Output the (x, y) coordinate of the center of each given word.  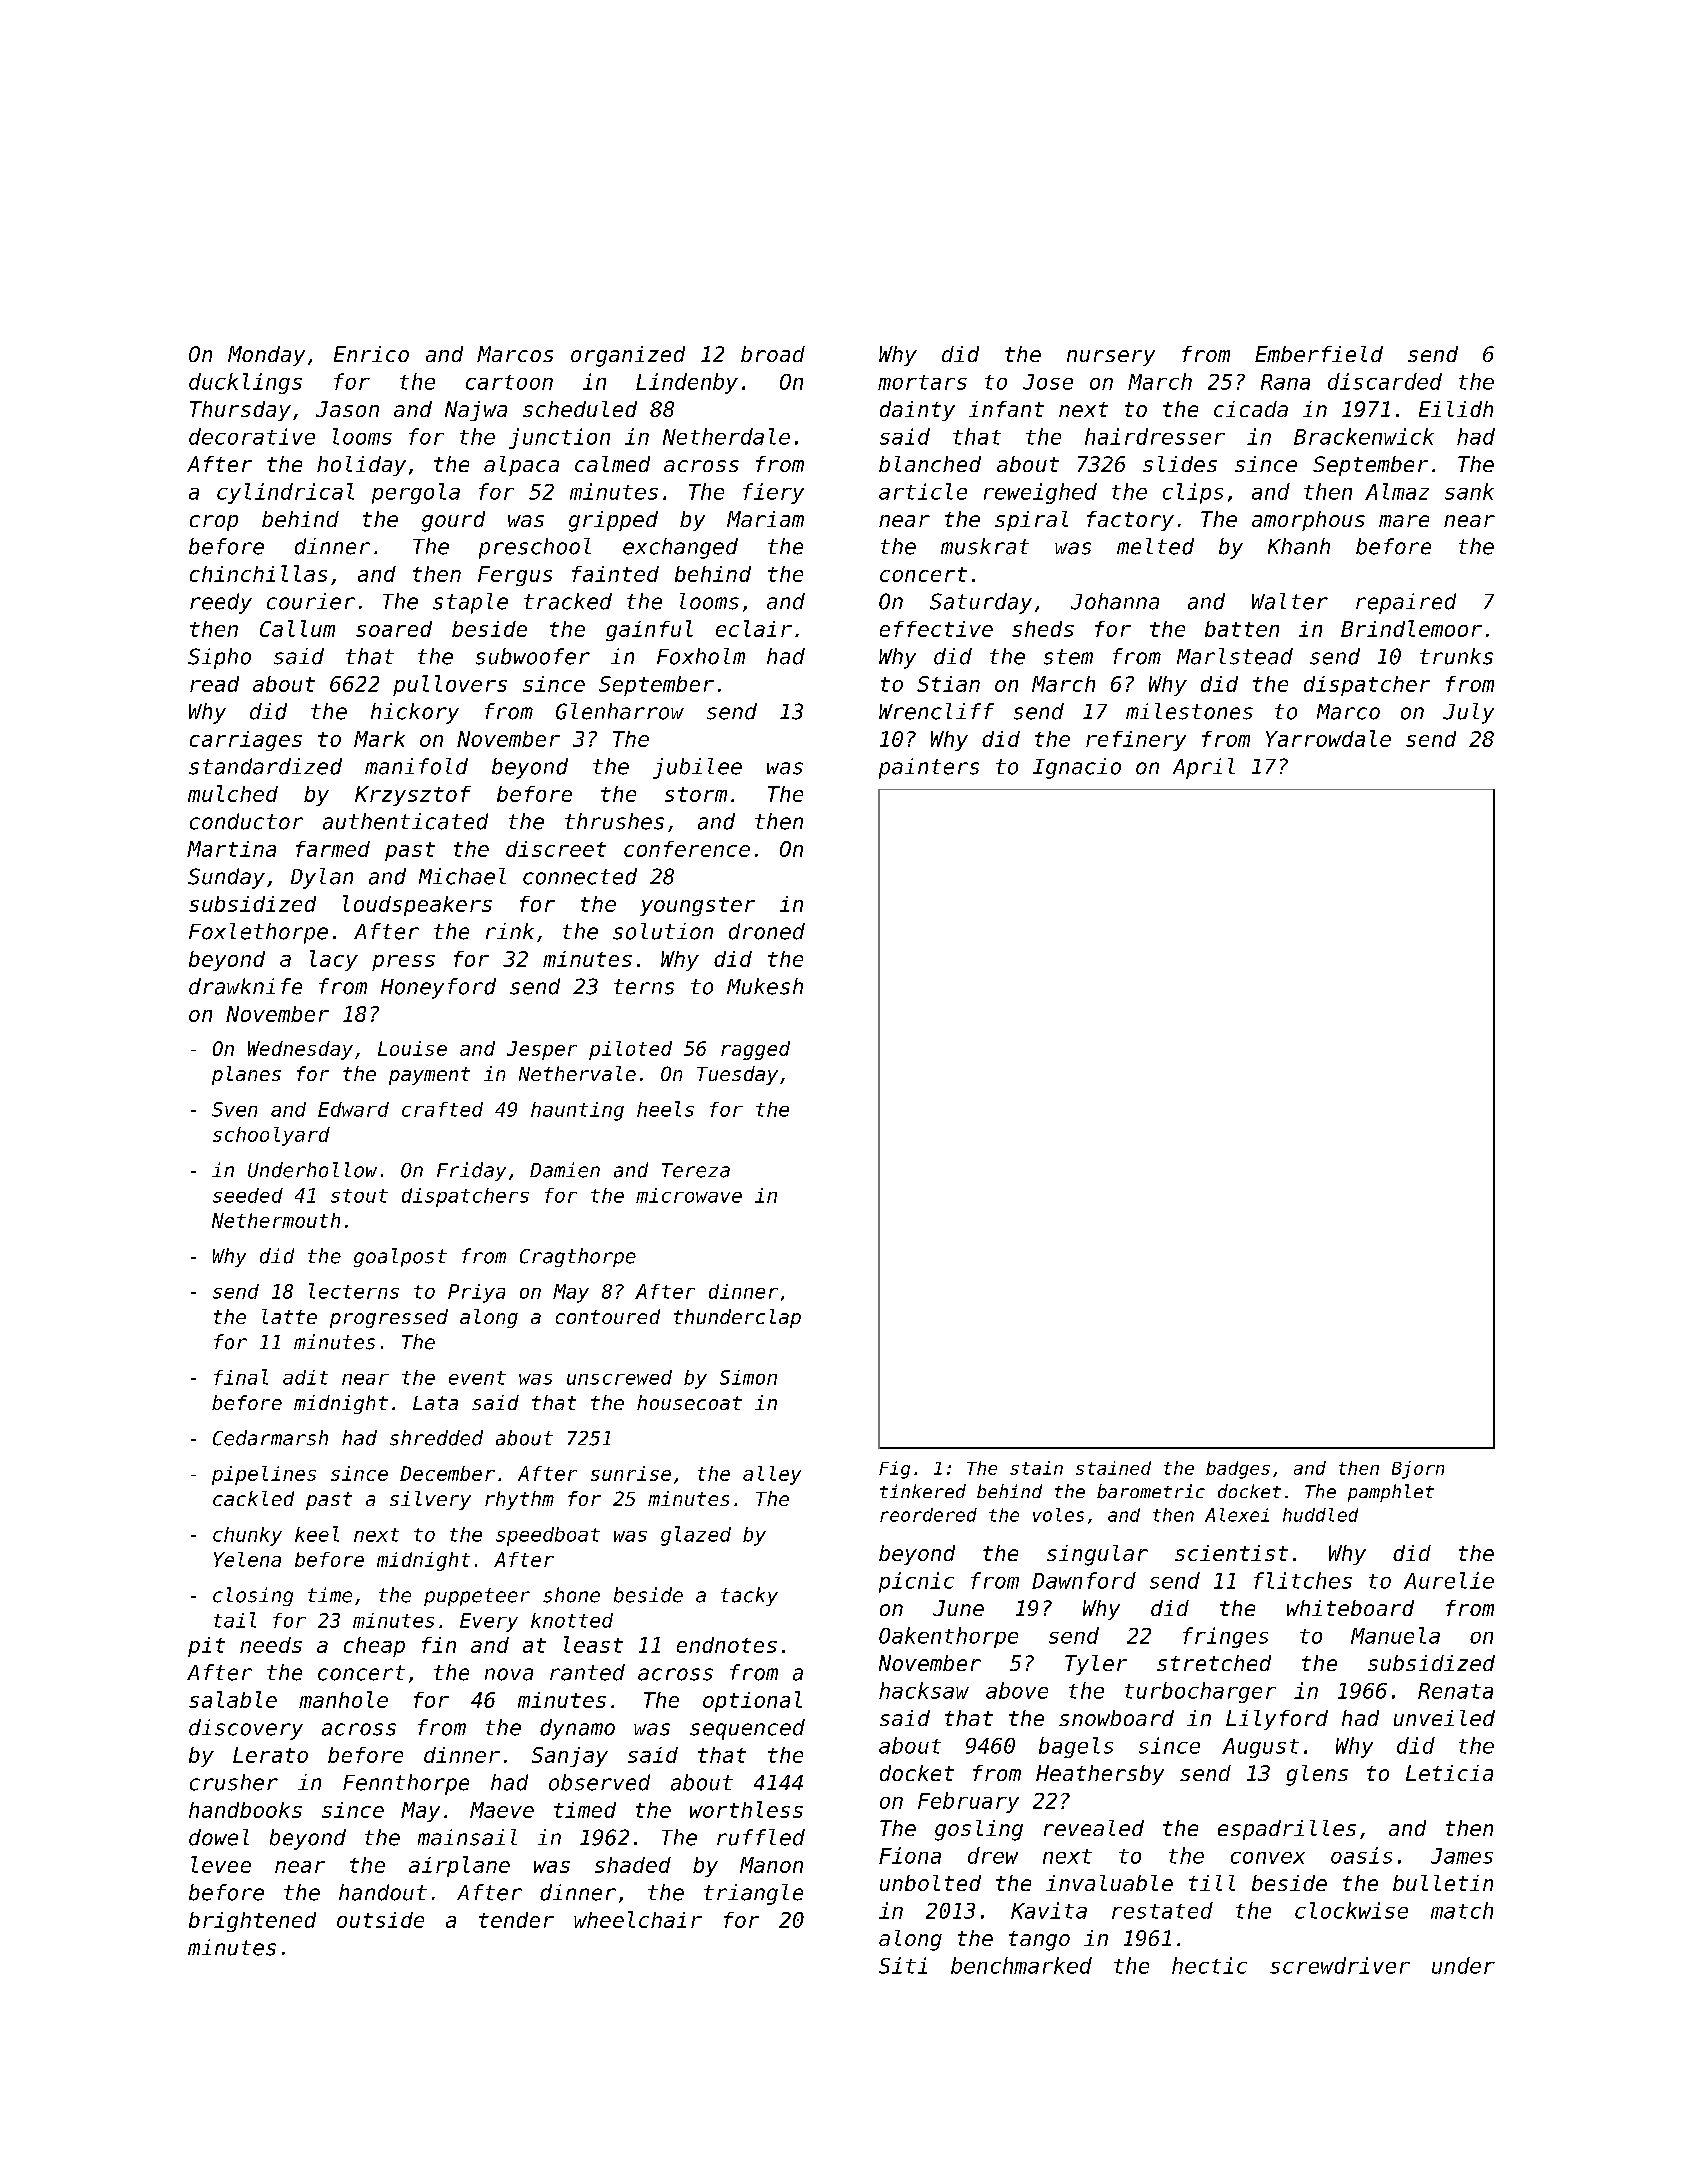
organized (628, 356)
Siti (903, 1965)
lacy (334, 960)
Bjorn (1418, 1470)
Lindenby (687, 383)
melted (1155, 546)
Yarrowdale (1328, 738)
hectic (1209, 1965)
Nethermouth (276, 1220)
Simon (748, 1377)
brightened (252, 1922)
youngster (697, 906)
